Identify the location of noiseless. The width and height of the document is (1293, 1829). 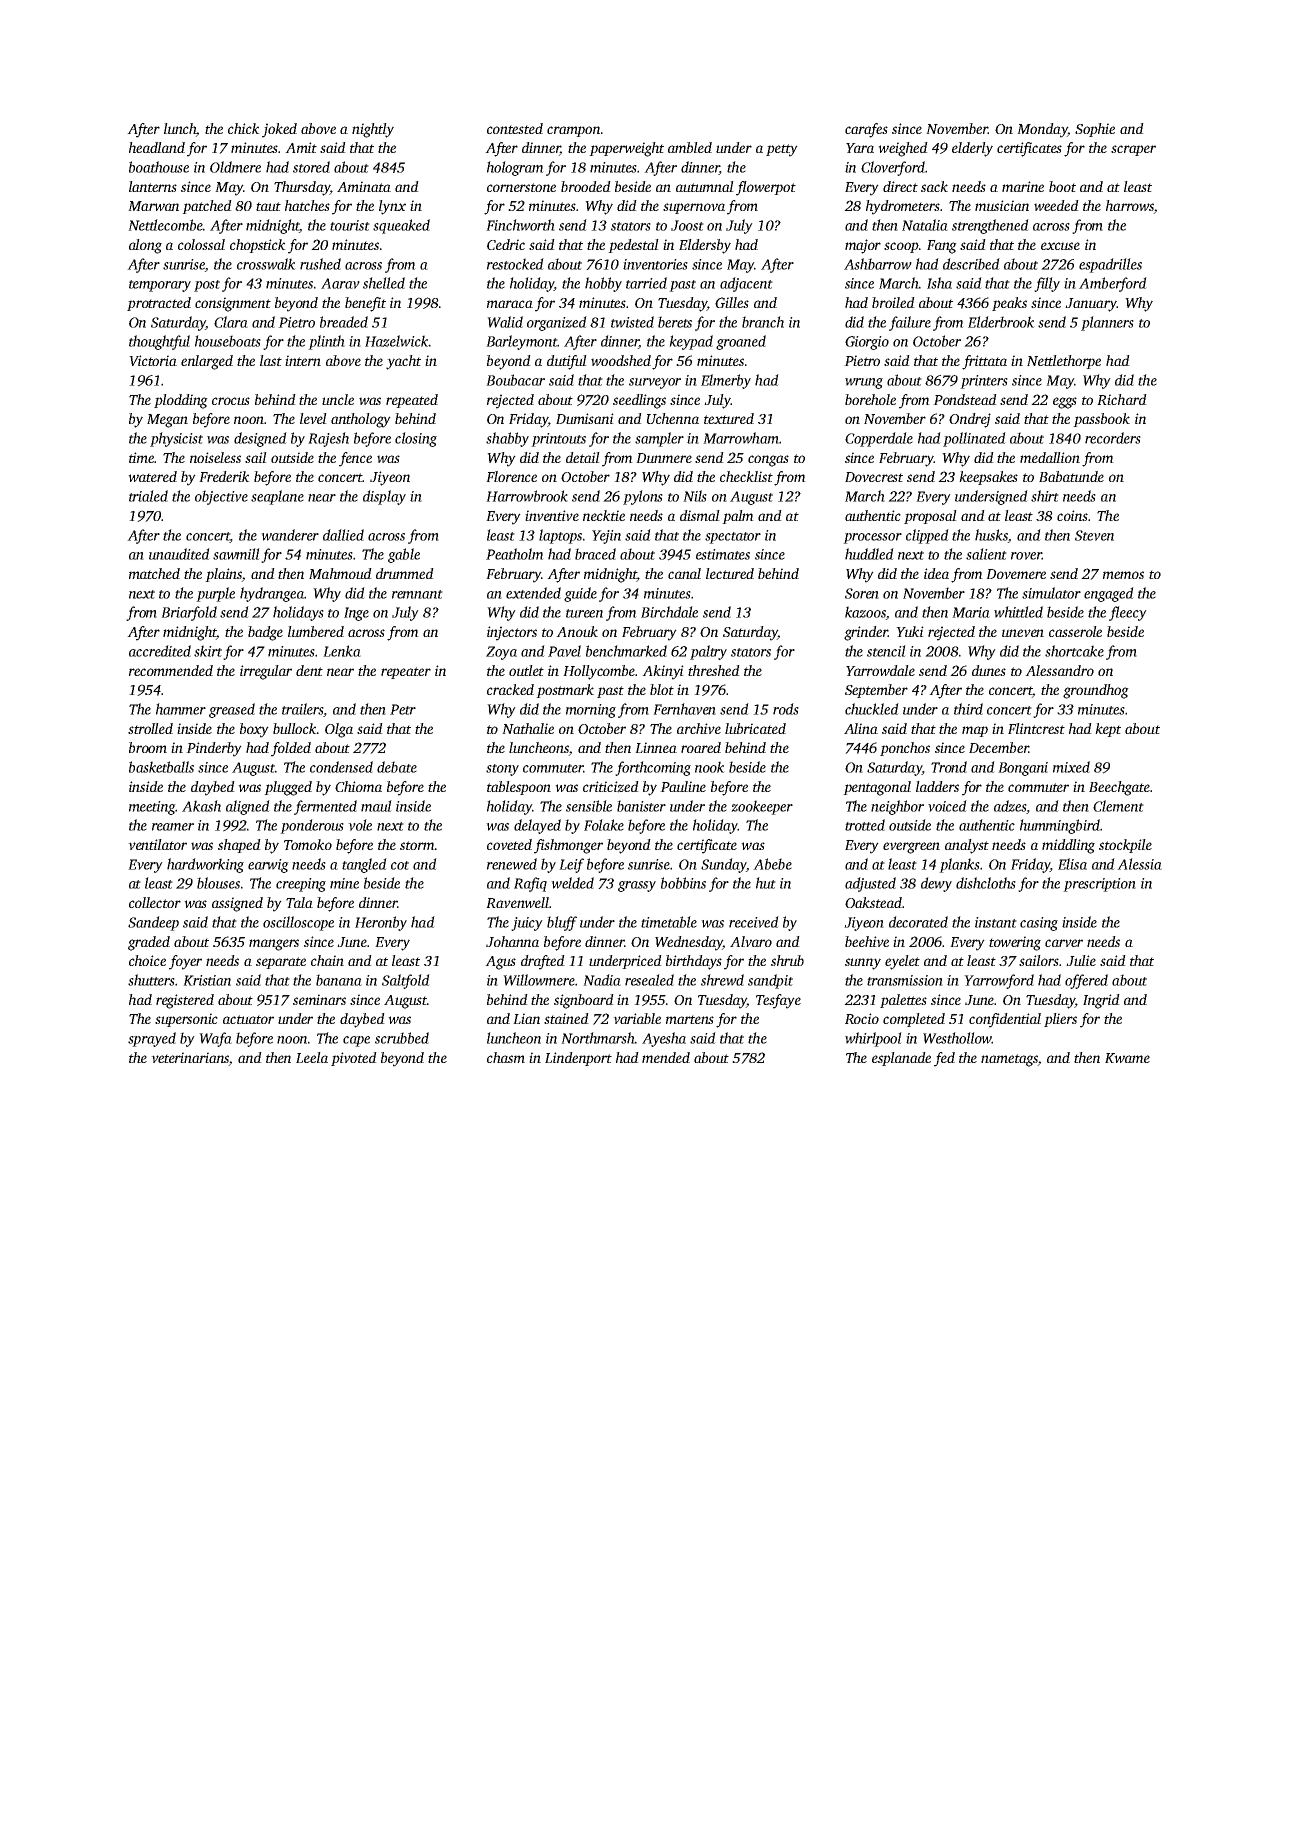
(215, 457).
